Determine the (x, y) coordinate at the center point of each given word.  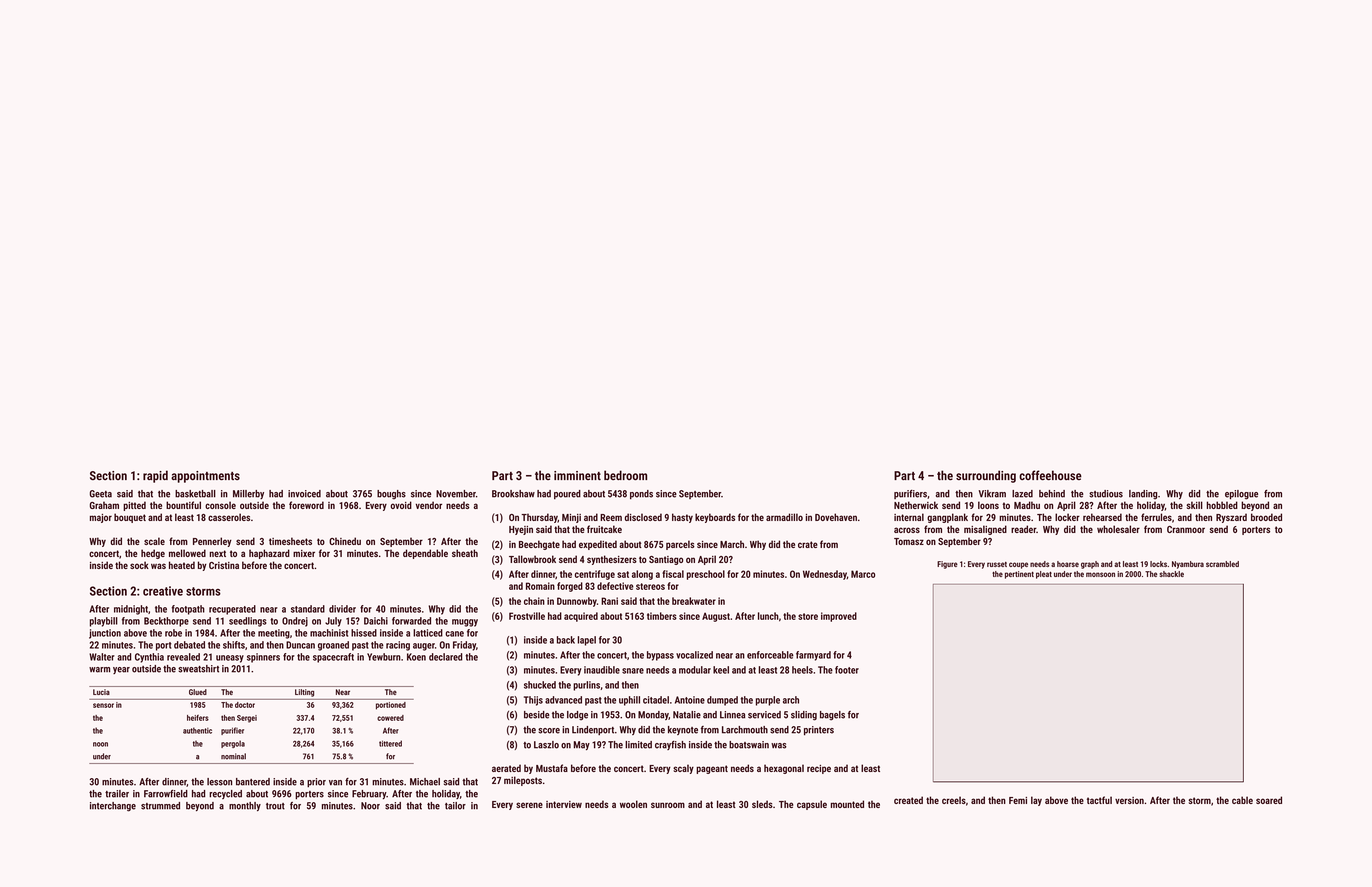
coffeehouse (1050, 475)
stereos (650, 586)
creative (163, 591)
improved (839, 617)
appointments (205, 477)
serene (529, 805)
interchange (113, 807)
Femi (1018, 800)
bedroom (625, 475)
